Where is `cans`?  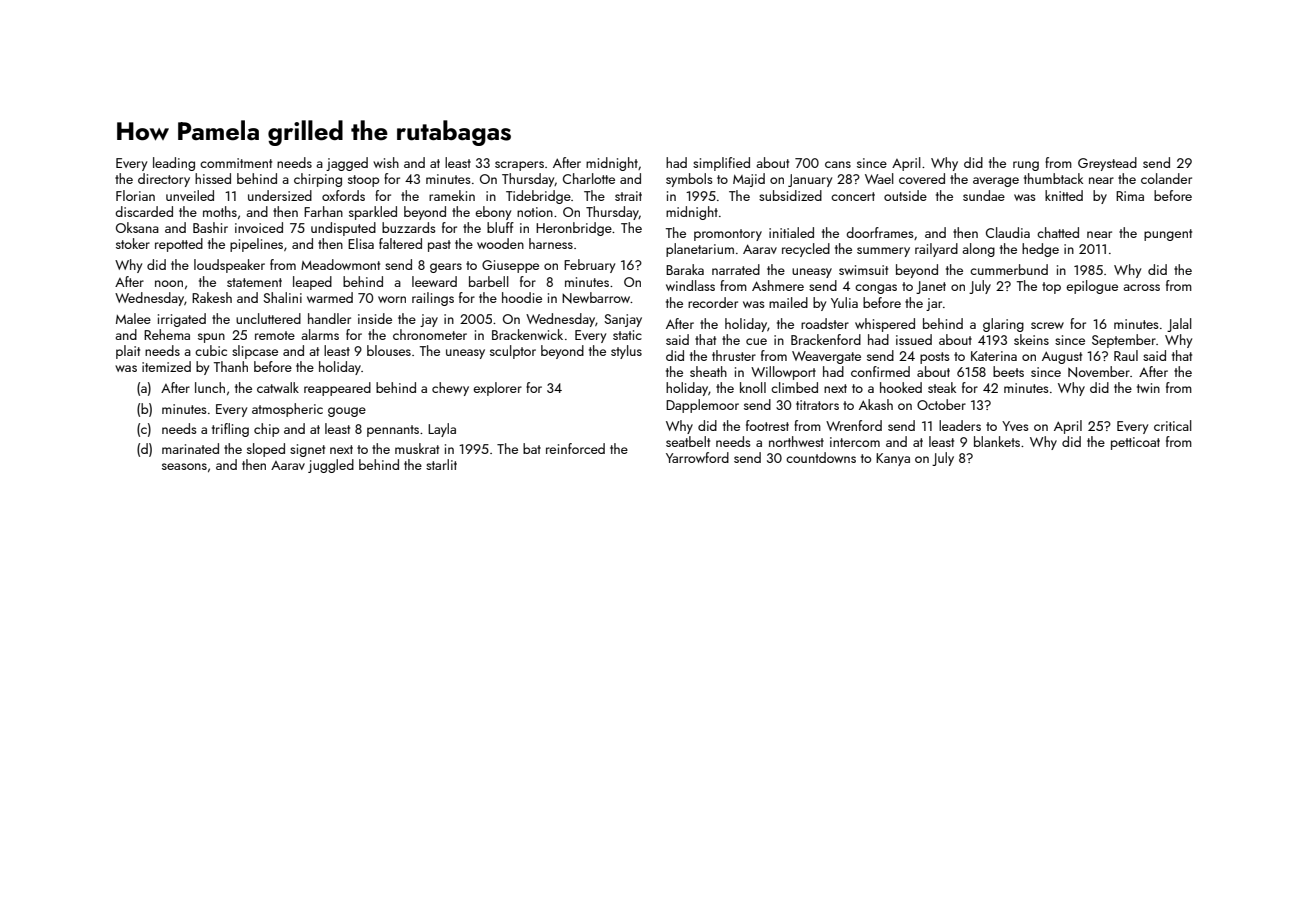 cans is located at coordinates (838, 164).
